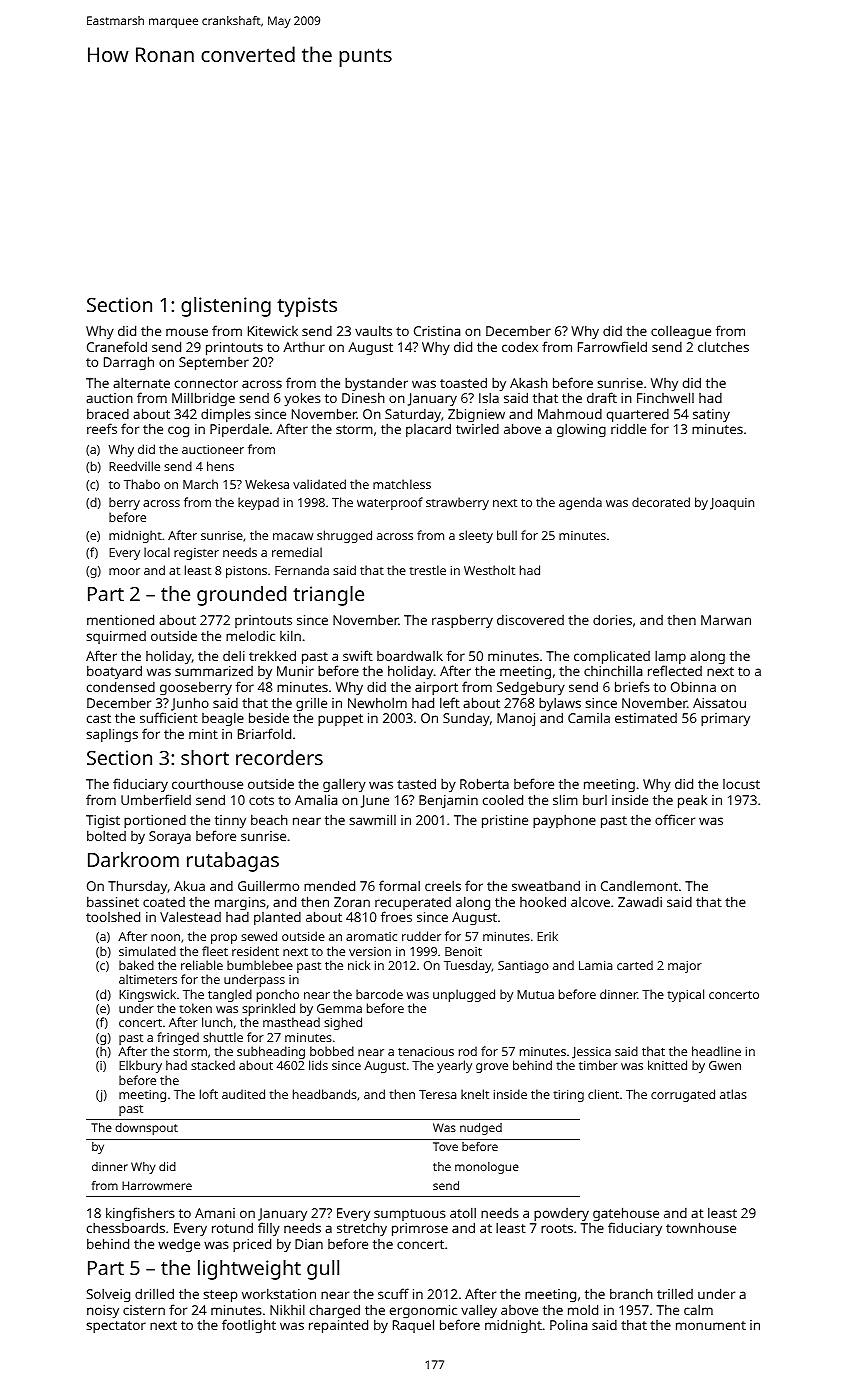  I want to click on Westholt, so click(489, 570).
